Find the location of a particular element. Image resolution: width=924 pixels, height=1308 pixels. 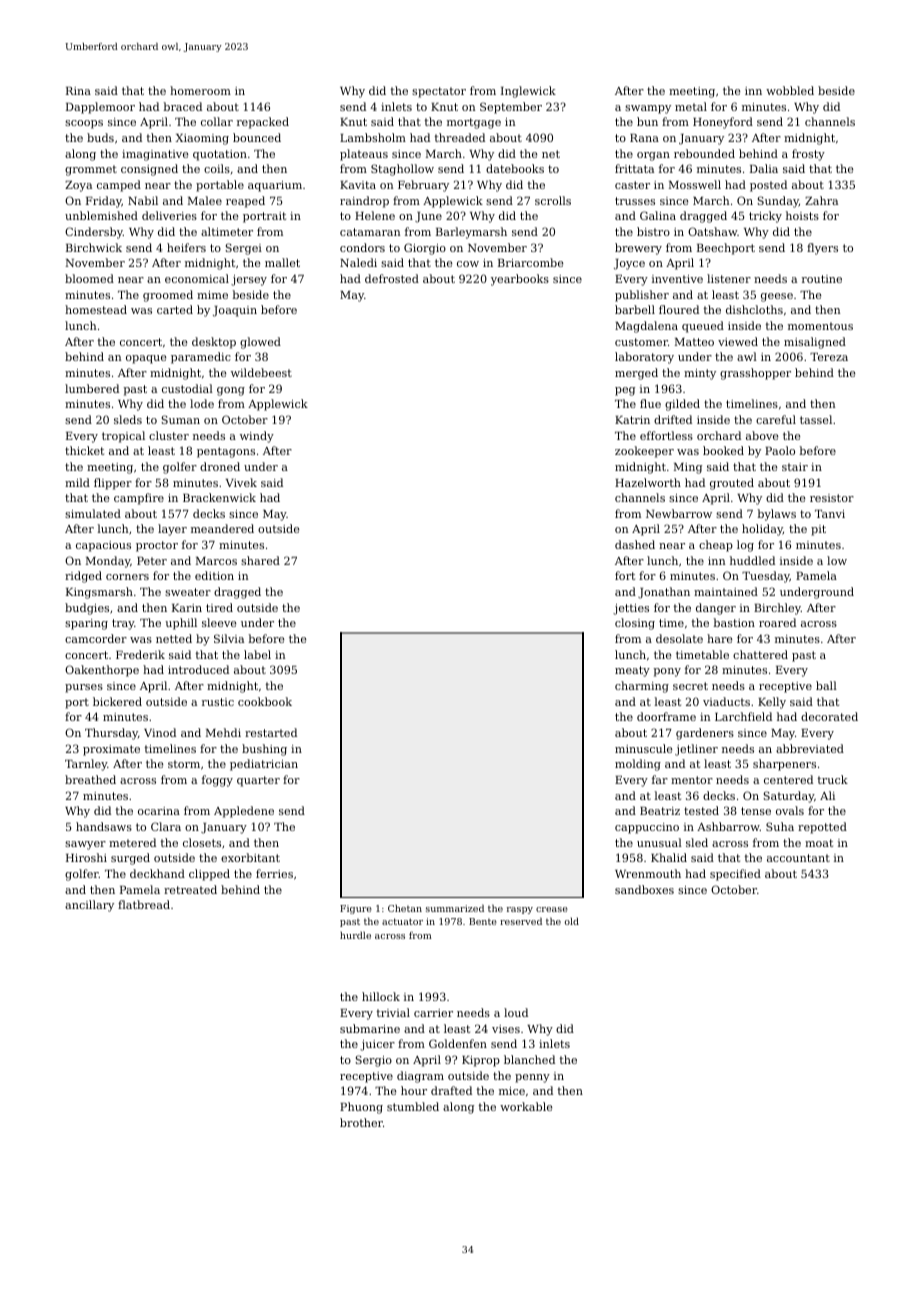

Lambsholm is located at coordinates (373, 137).
